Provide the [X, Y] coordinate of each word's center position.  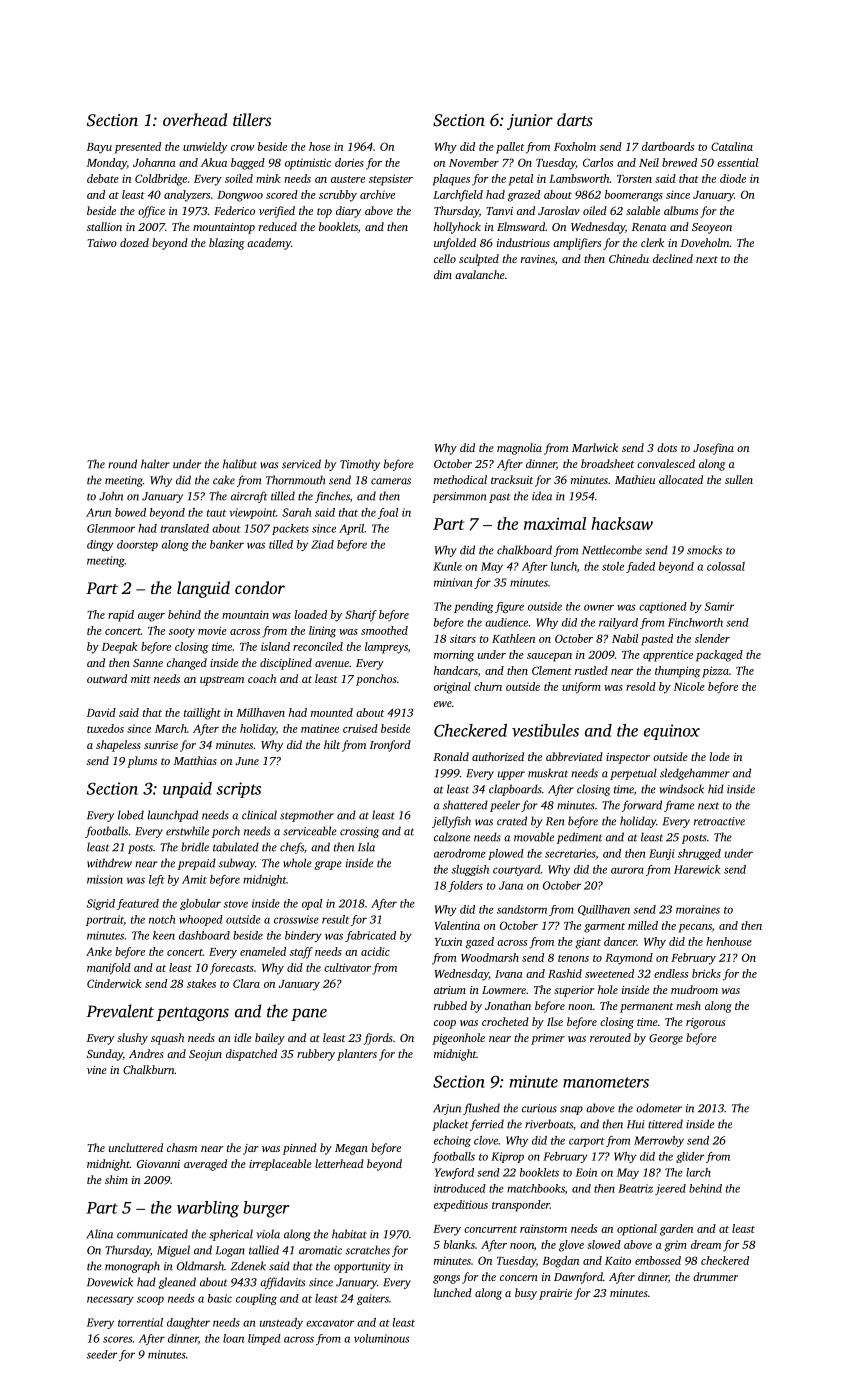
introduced [460, 1188]
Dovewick [110, 1282]
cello [445, 258]
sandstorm [522, 909]
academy [269, 244]
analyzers [187, 196]
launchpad [173, 816]
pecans [695, 928]
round [122, 464]
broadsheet [607, 463]
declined [673, 258]
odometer [659, 1108]
